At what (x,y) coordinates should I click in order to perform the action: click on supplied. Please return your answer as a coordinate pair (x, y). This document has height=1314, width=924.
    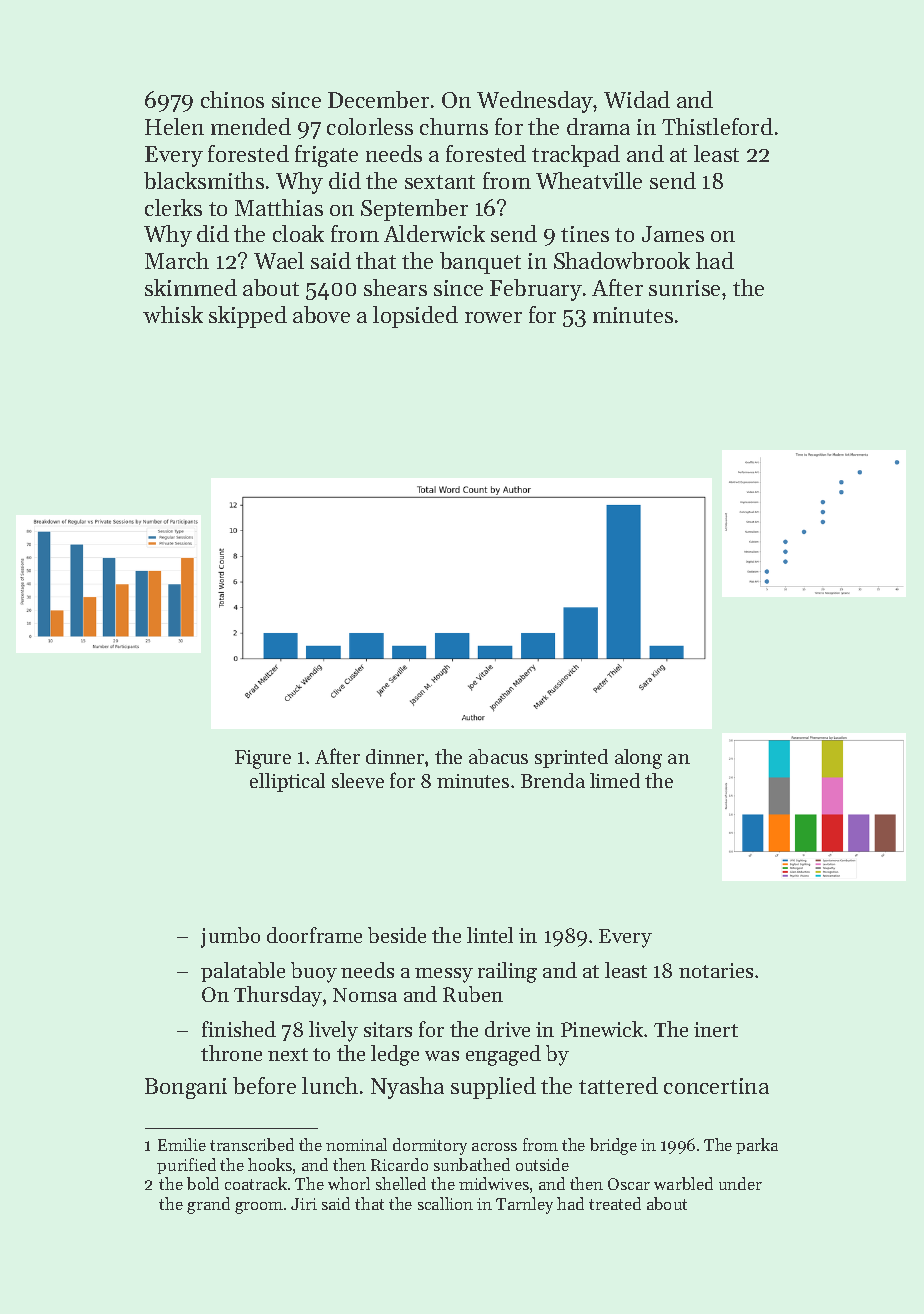
    Looking at the image, I should click on (493, 1088).
